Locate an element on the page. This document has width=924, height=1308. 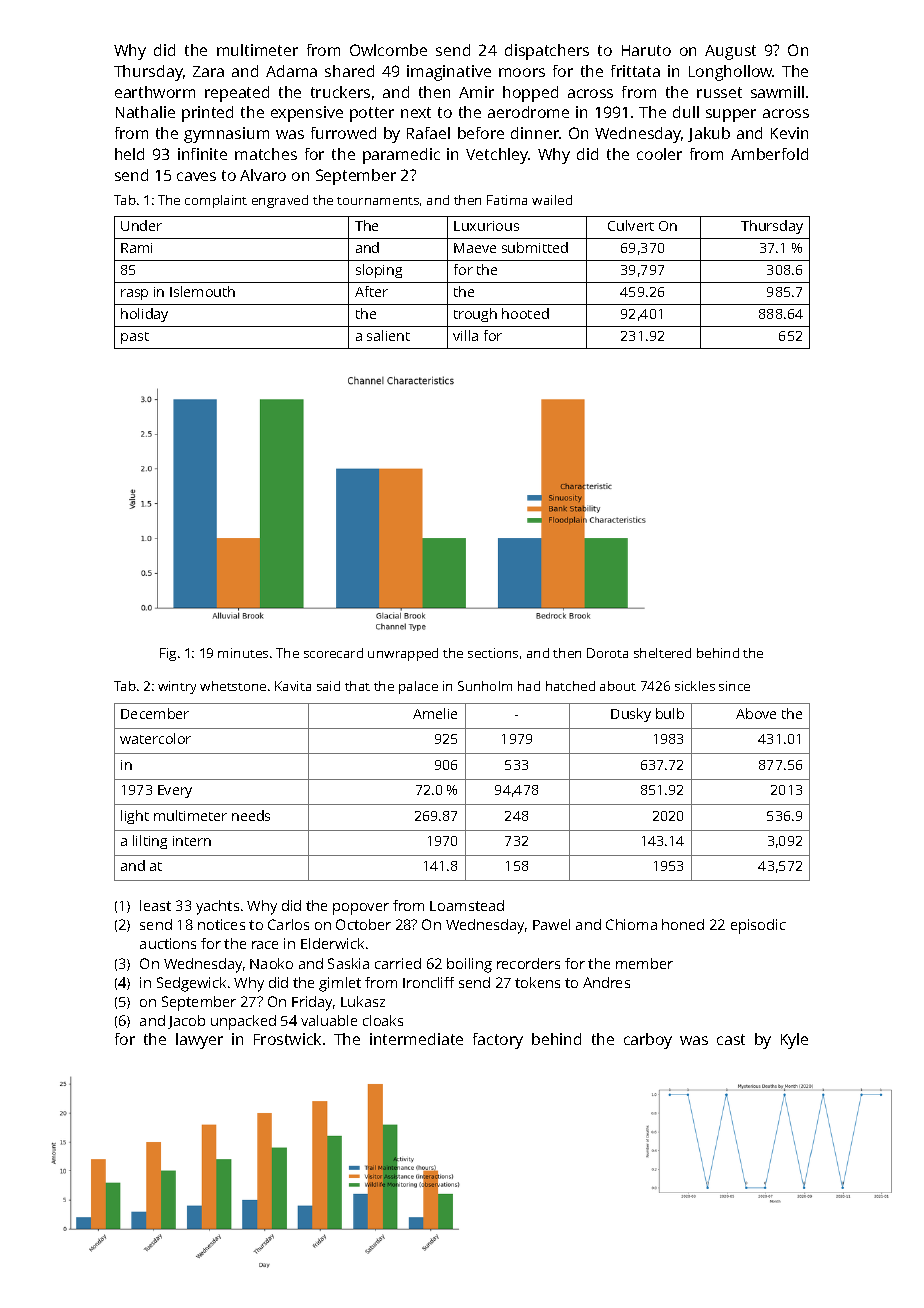
sections is located at coordinates (493, 653).
